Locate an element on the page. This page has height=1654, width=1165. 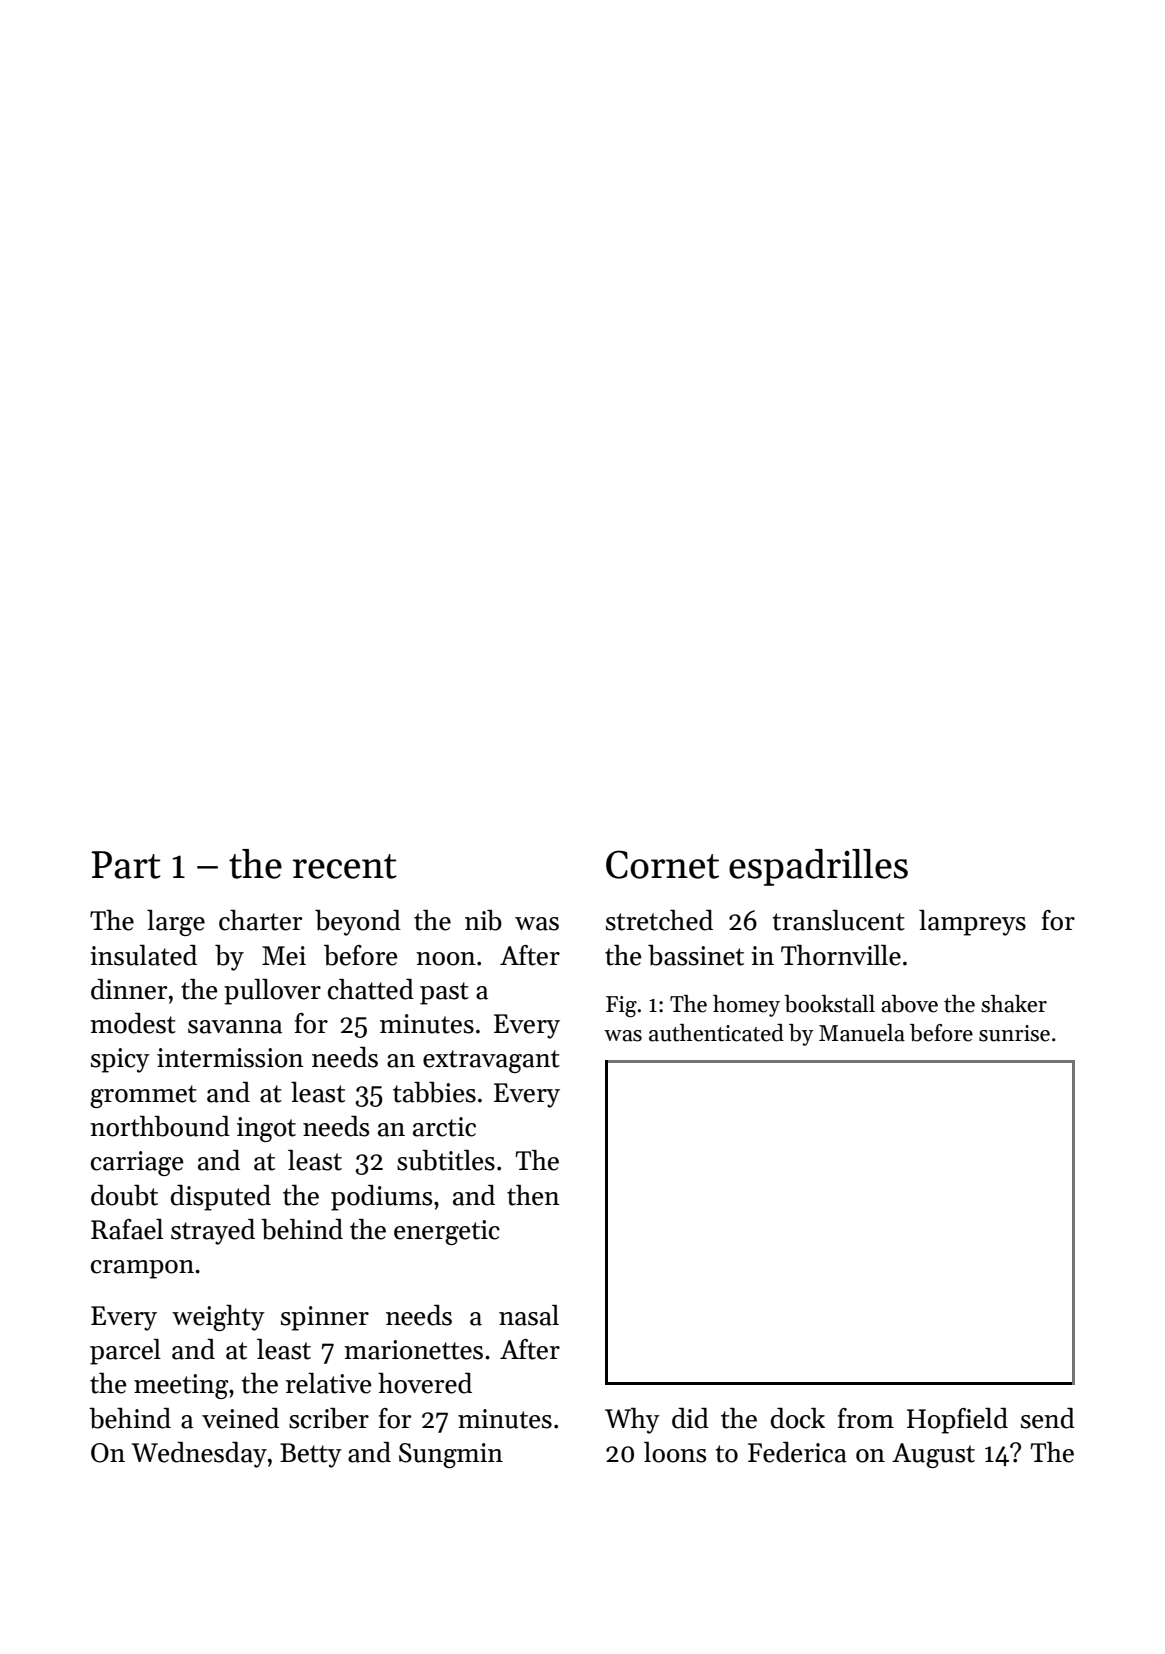
insulated is located at coordinates (143, 955).
